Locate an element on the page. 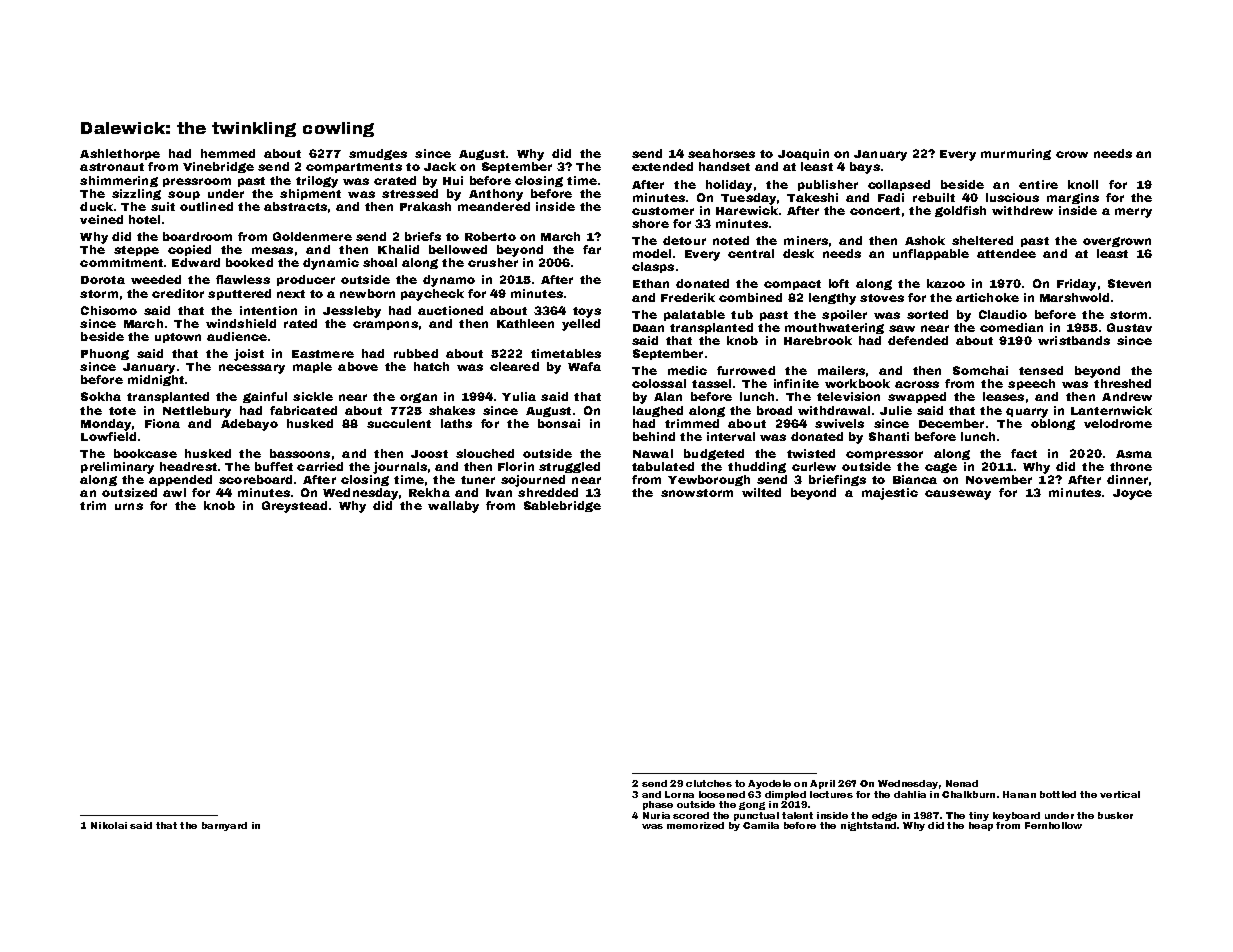 This page has width=1233, height=952. Nikolai is located at coordinates (109, 825).
